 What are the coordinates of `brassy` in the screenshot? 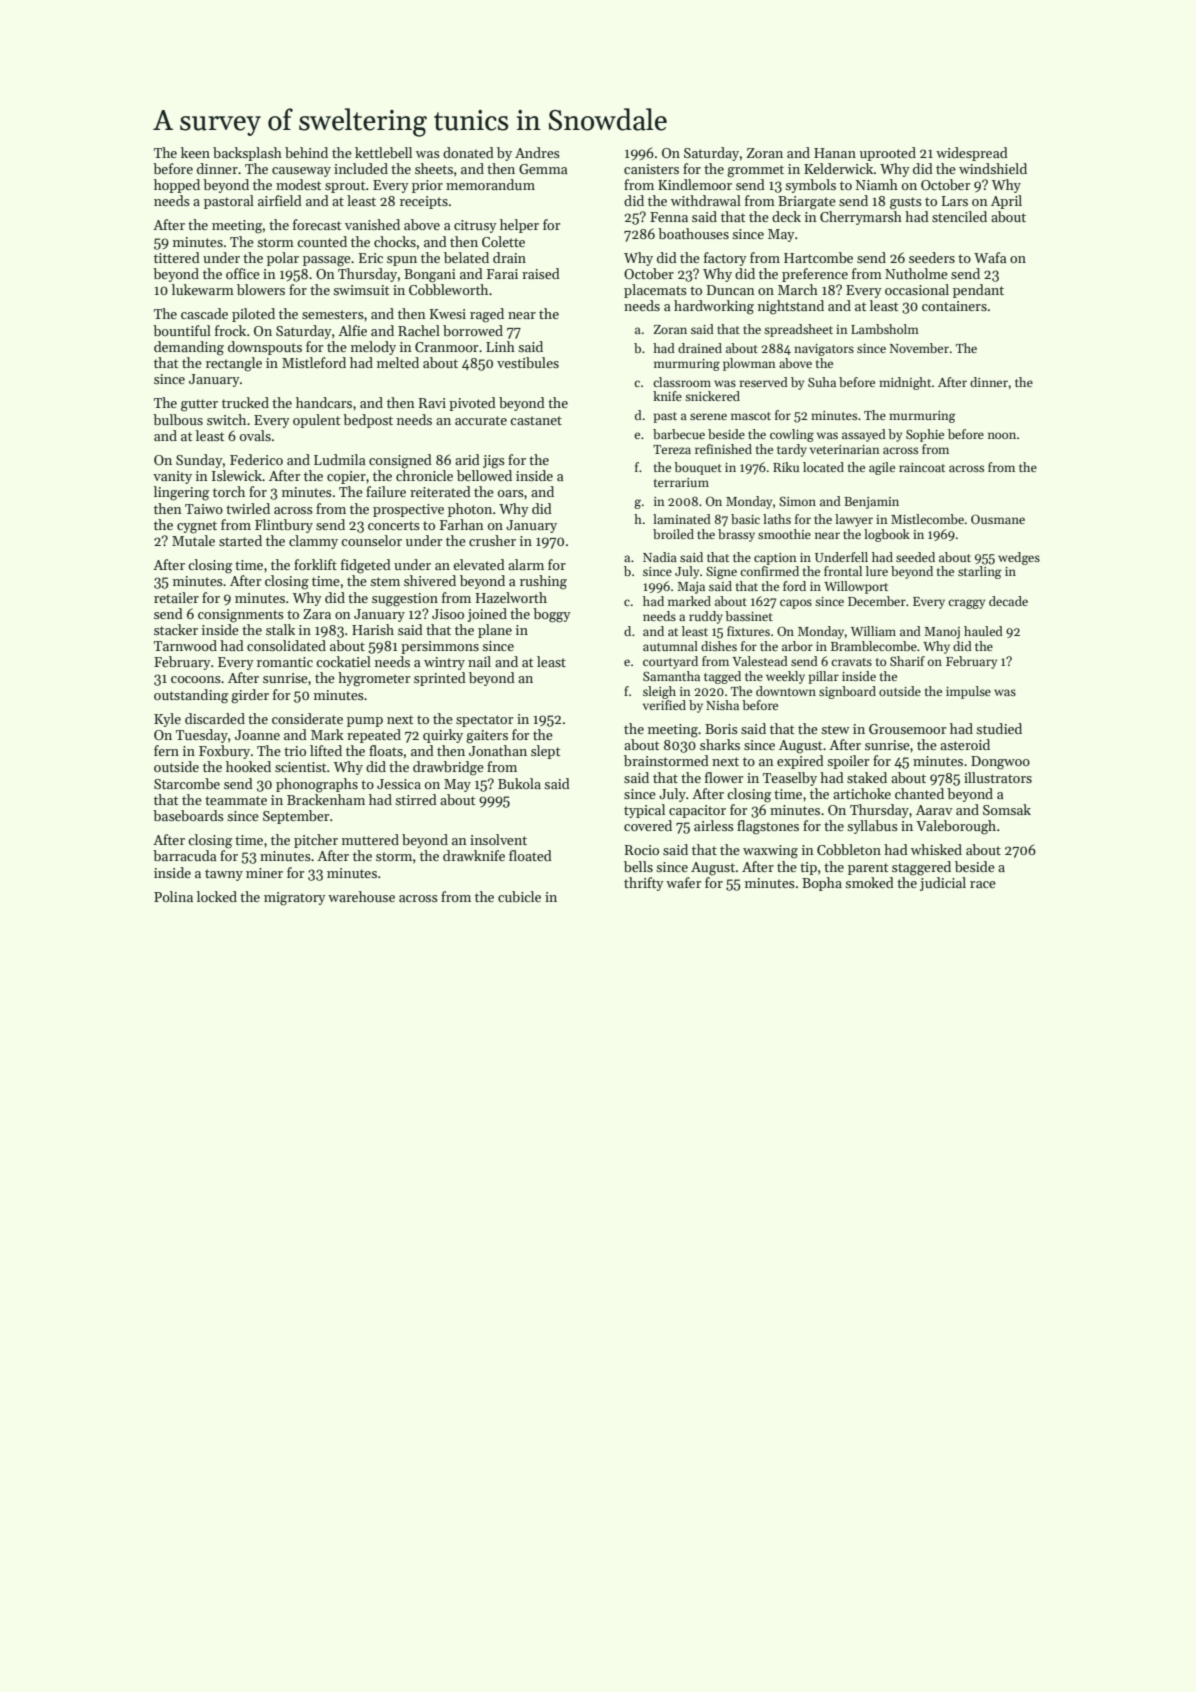 It's located at (736, 535).
